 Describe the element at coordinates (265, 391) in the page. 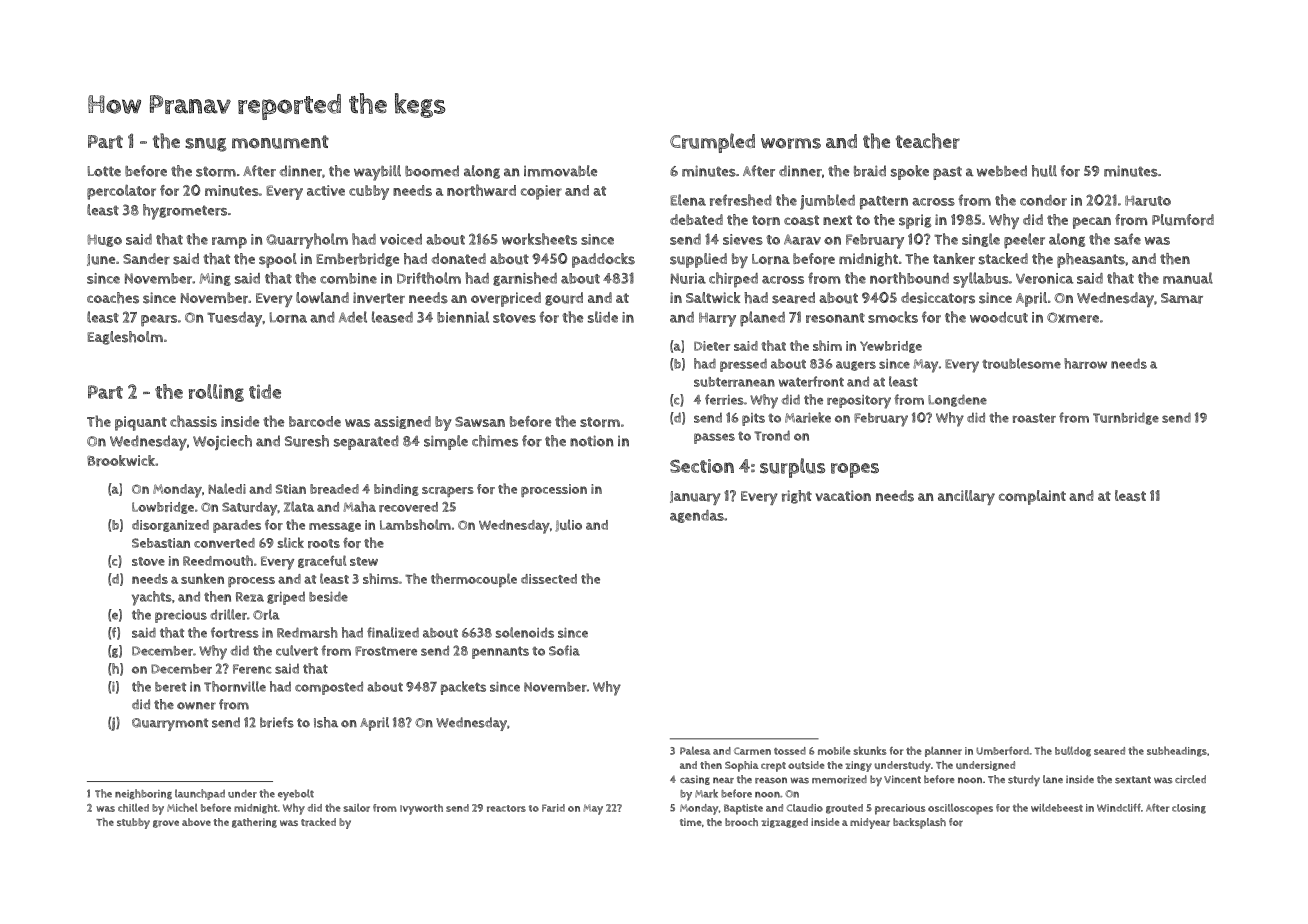

I see `tide` at that location.
